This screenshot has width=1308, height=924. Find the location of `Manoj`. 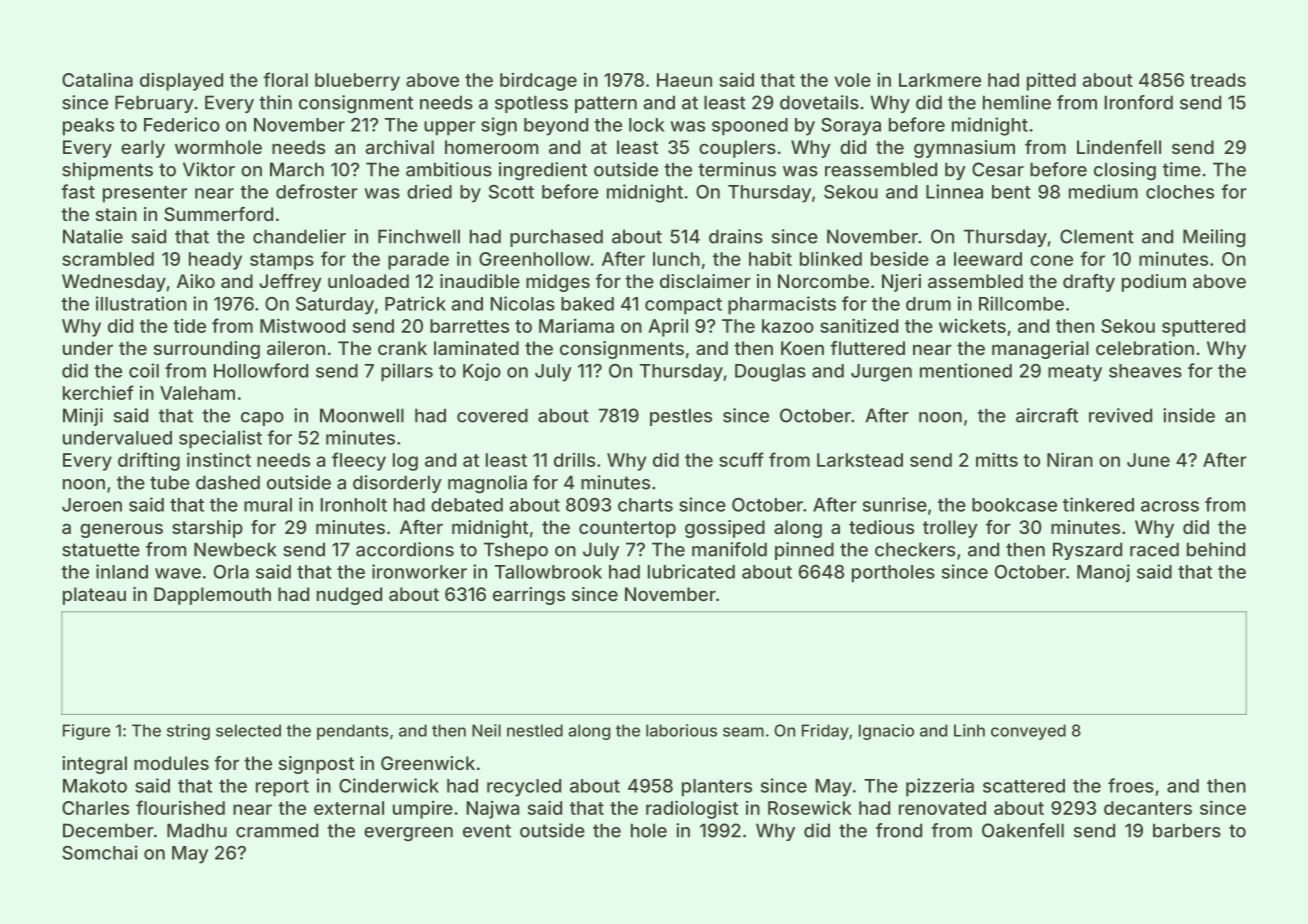

Manoj is located at coordinates (1103, 573).
